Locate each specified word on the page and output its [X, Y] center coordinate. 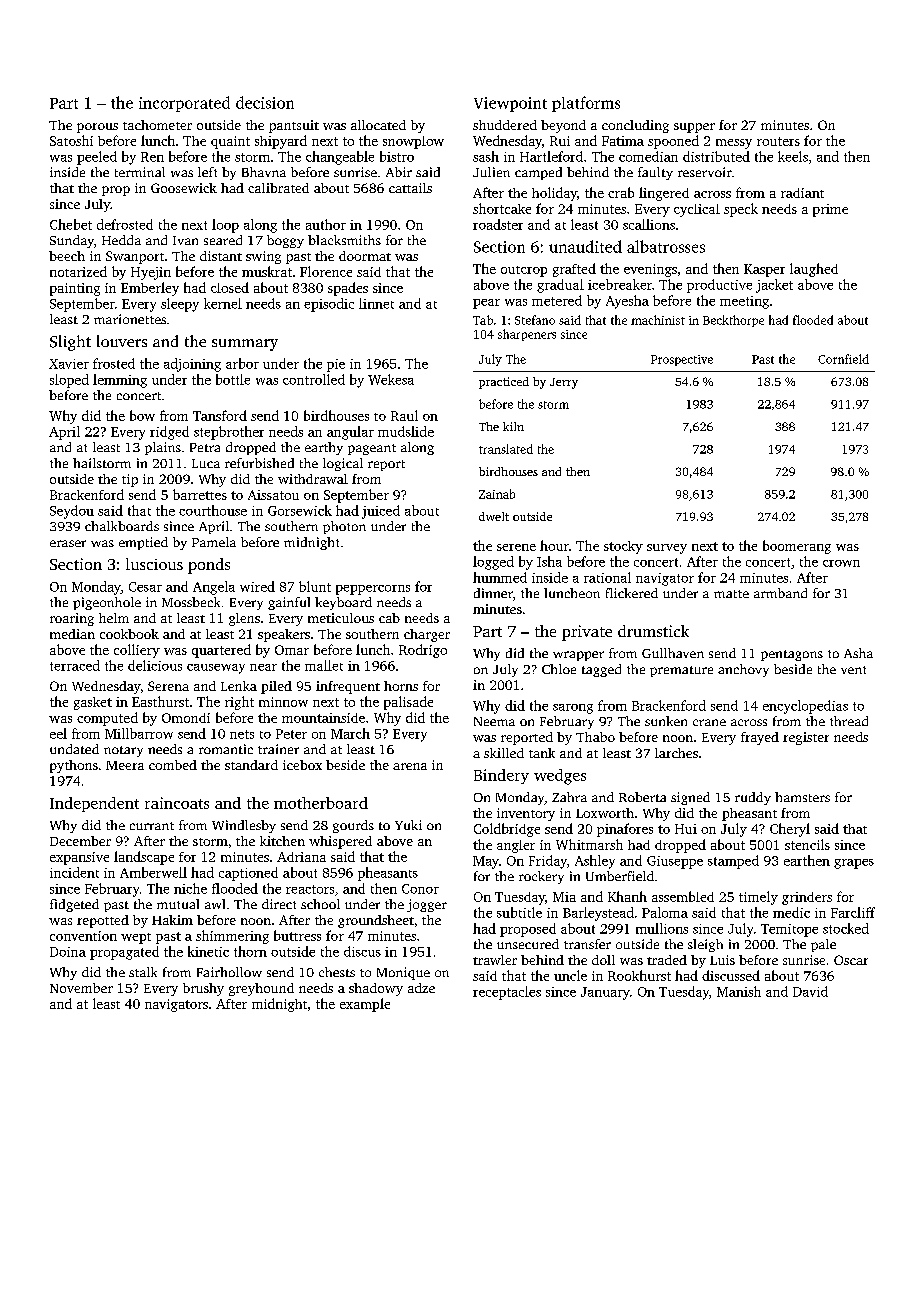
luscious [154, 564]
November [81, 988]
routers [778, 141]
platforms [586, 104]
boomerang [797, 547]
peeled [97, 158]
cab [389, 618]
